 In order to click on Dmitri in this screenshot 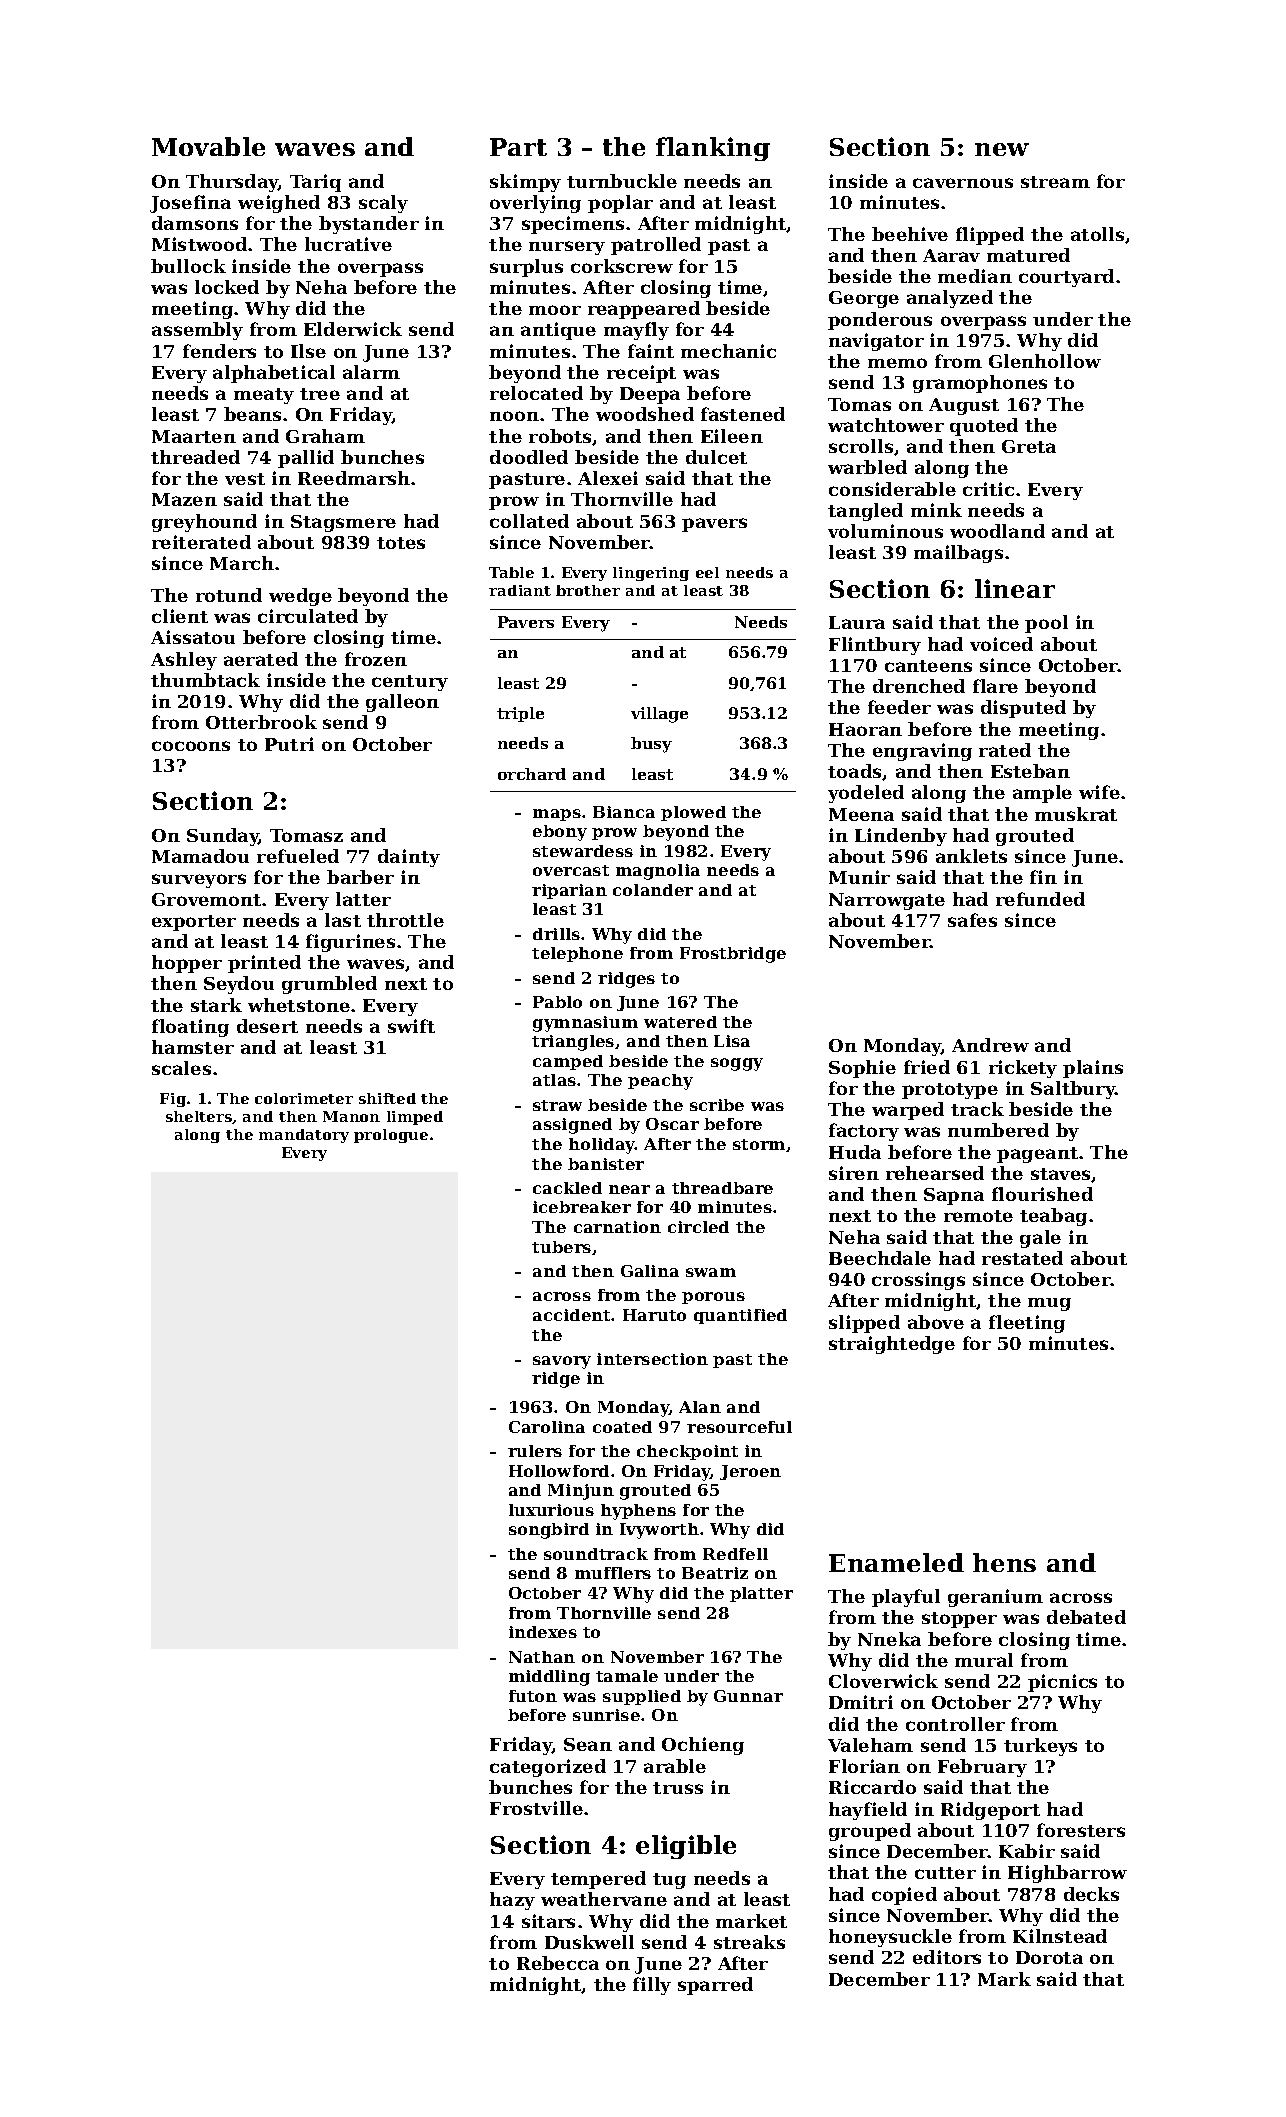, I will do `click(861, 1702)`.
